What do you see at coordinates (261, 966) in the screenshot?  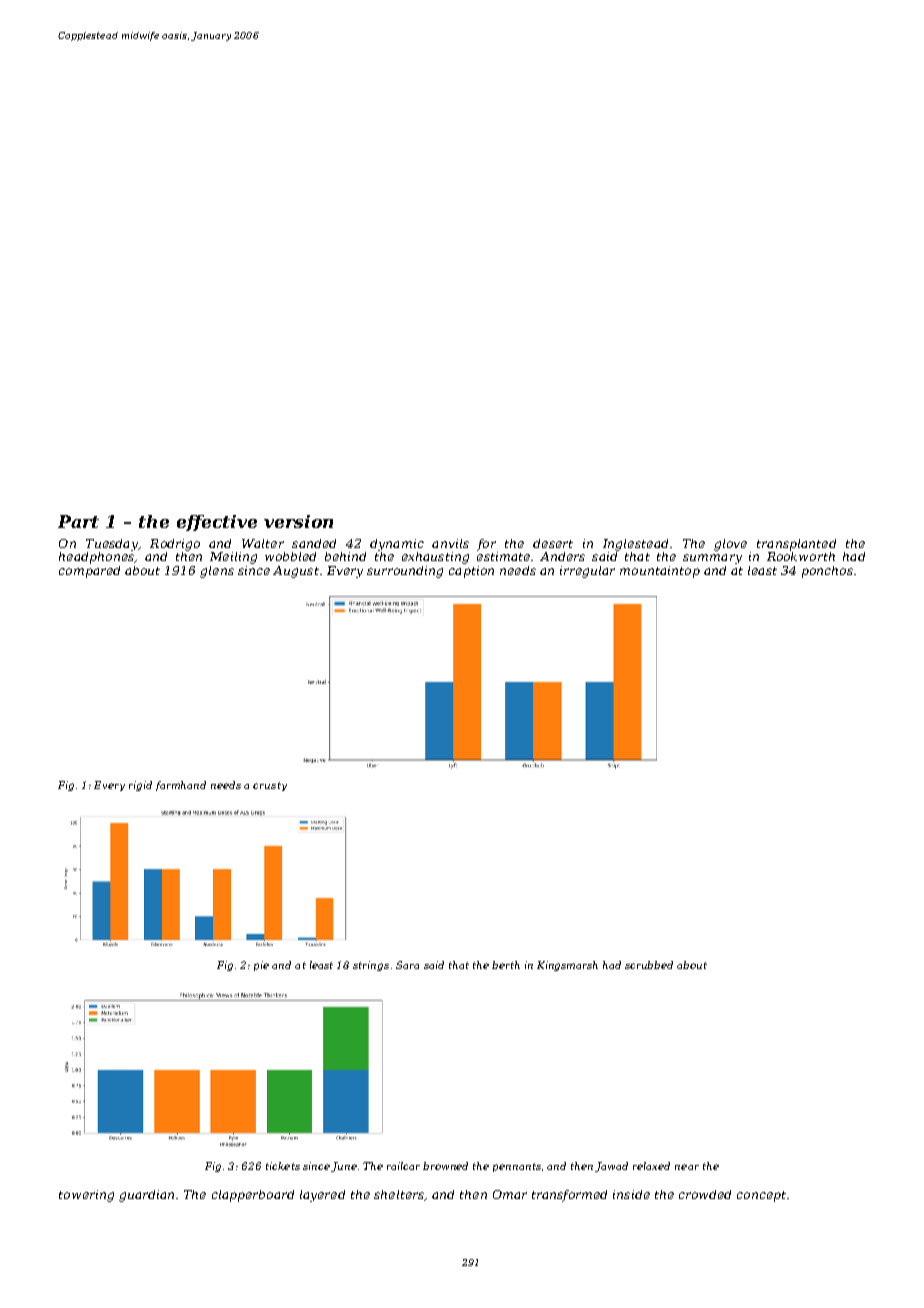 I see `pie` at bounding box center [261, 966].
